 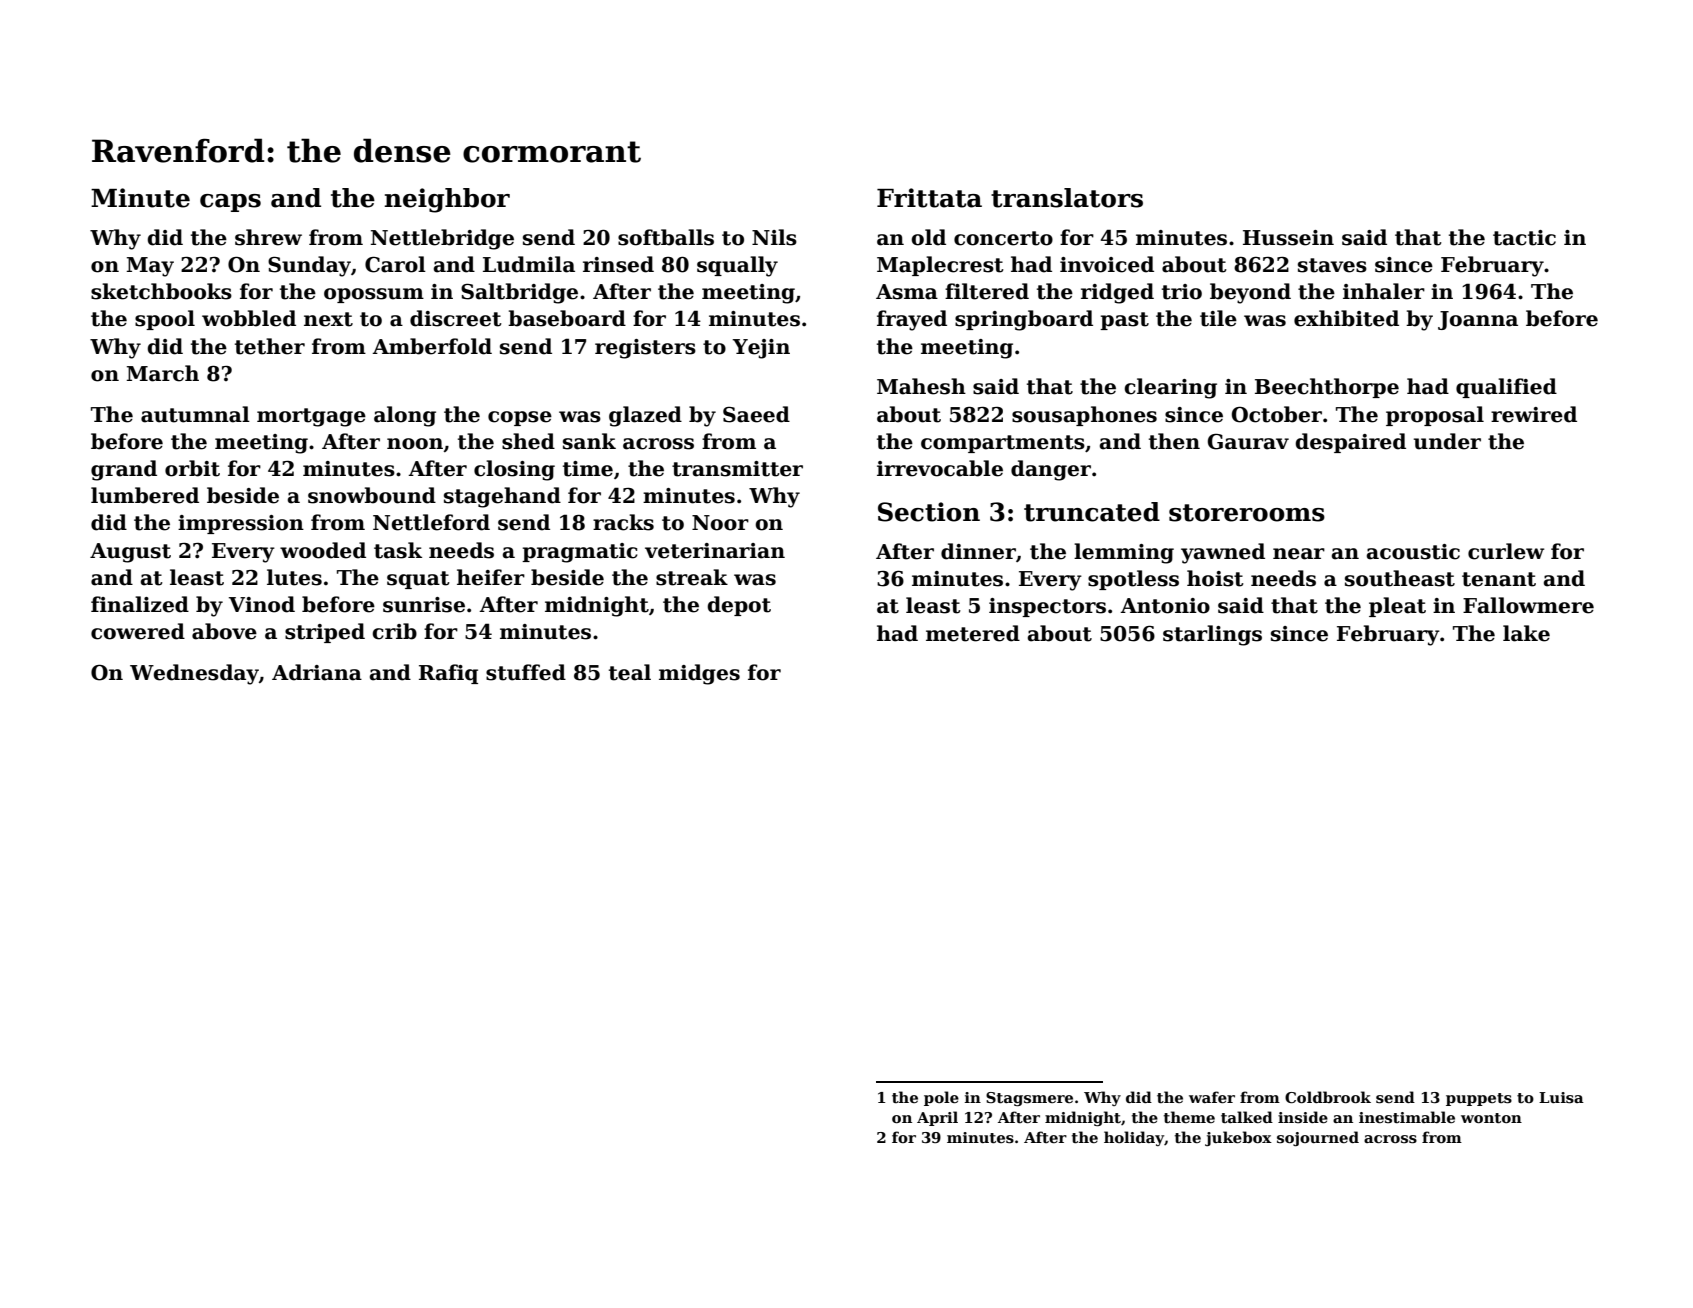 I want to click on puppets, so click(x=1479, y=1099).
